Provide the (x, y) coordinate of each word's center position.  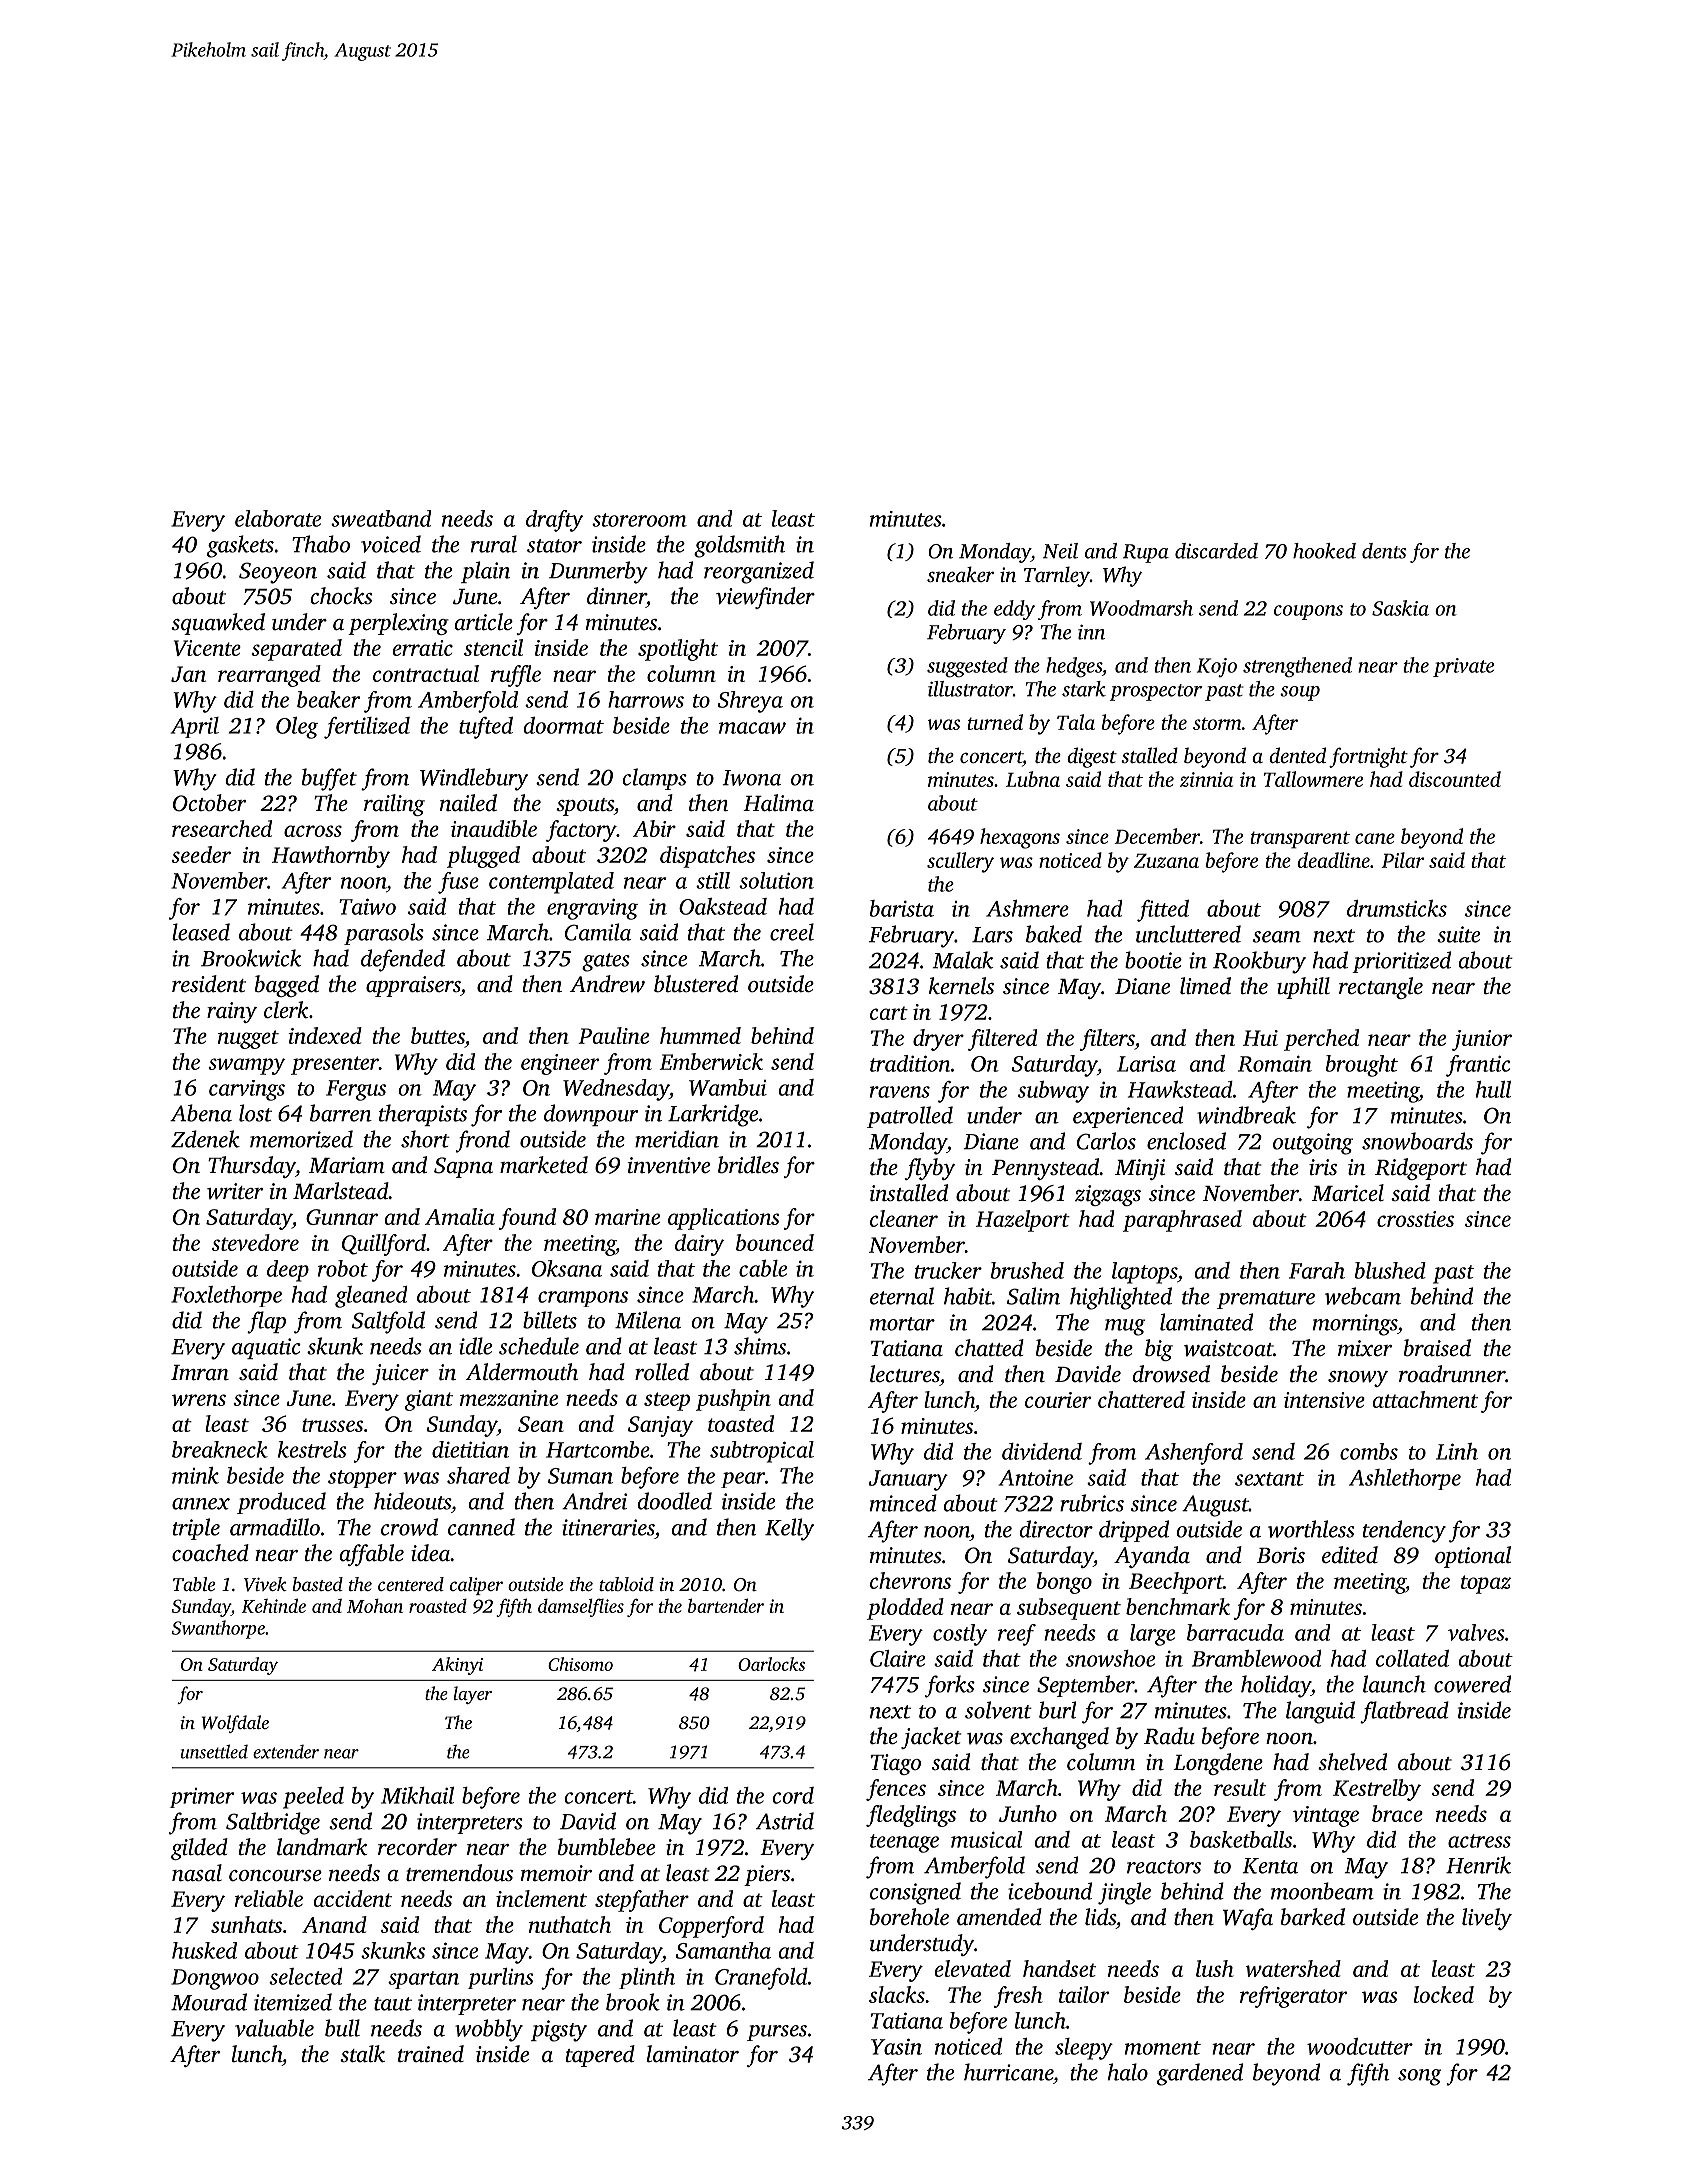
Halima (778, 803)
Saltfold (388, 1322)
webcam (1363, 1296)
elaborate (278, 518)
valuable (274, 2028)
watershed (1293, 1968)
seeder (201, 854)
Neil (1060, 551)
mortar (902, 1324)
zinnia (1206, 779)
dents (1384, 551)
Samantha (723, 1950)
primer (202, 1798)
